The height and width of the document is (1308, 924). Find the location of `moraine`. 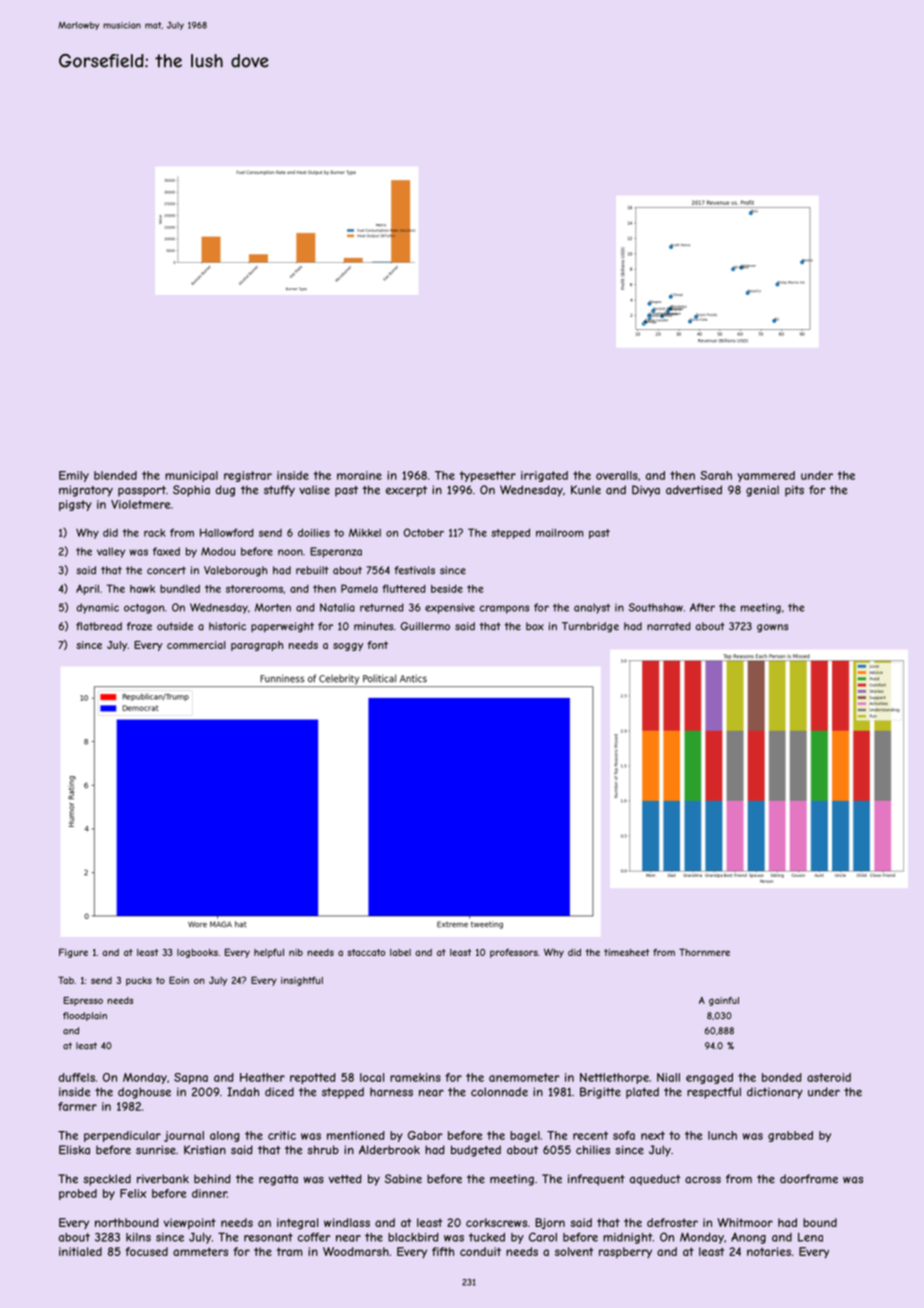

moraine is located at coordinates (359, 475).
